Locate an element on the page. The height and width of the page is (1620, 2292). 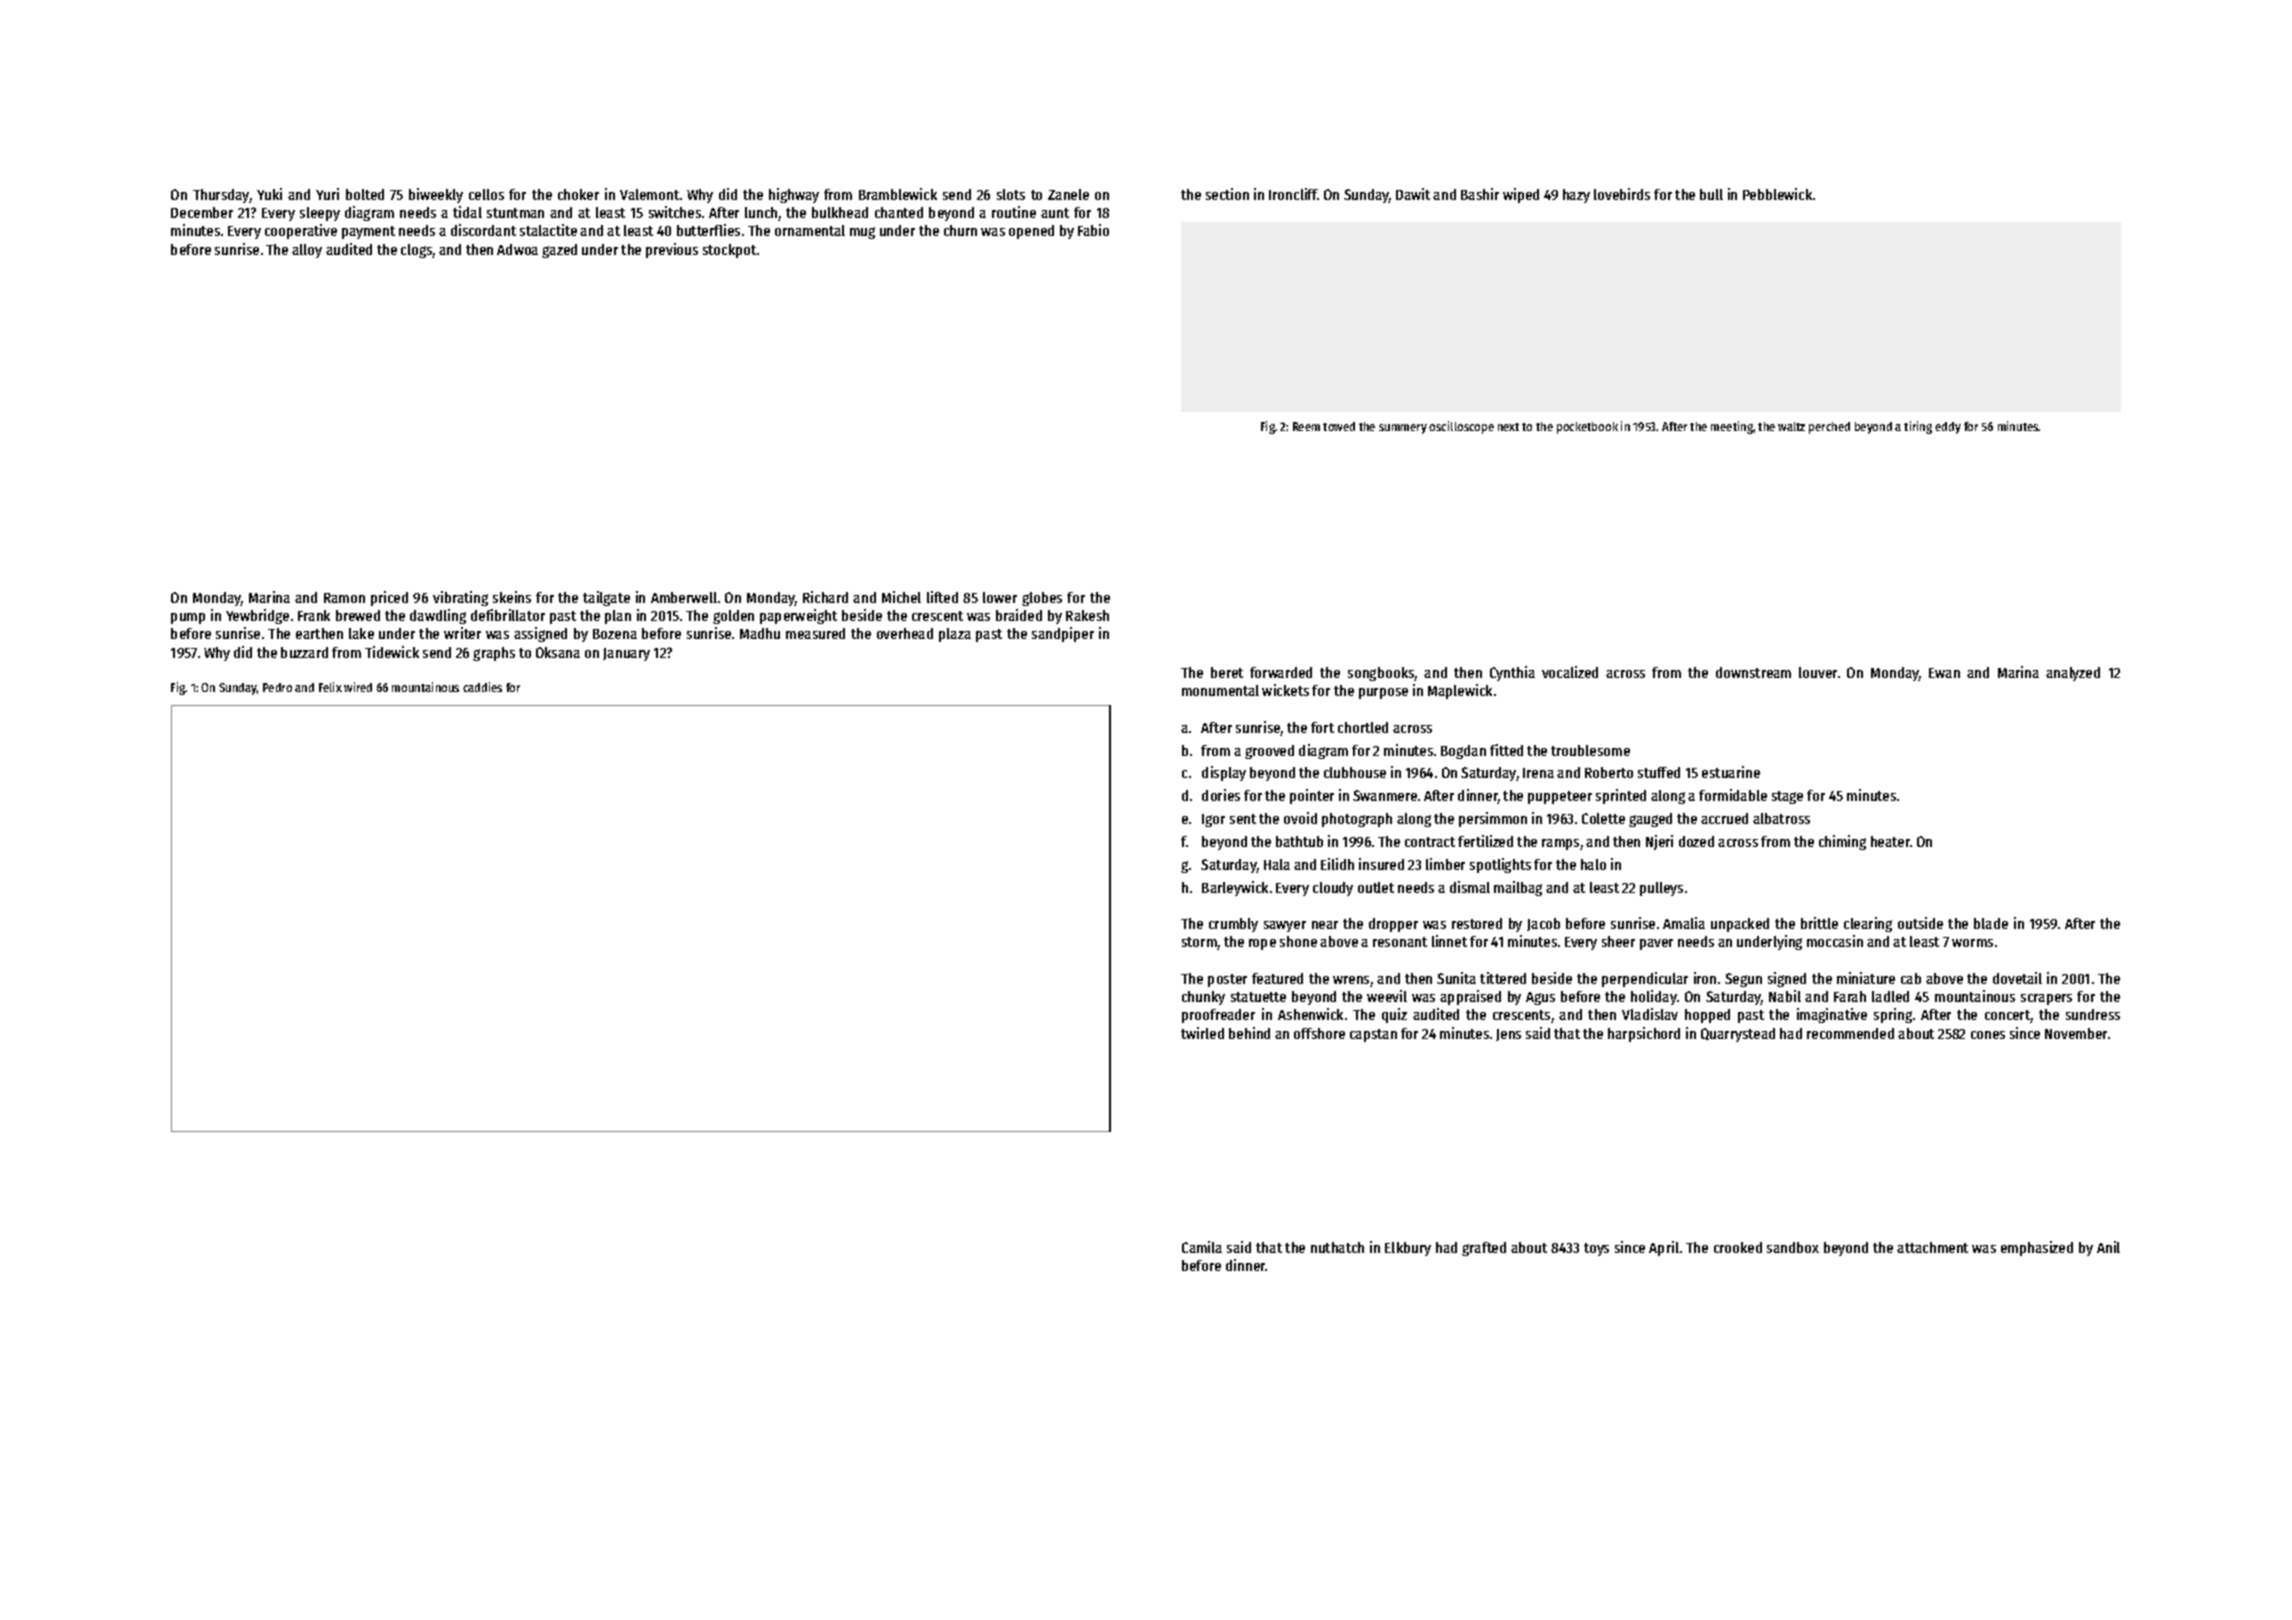
twirled is located at coordinates (1202, 1033).
